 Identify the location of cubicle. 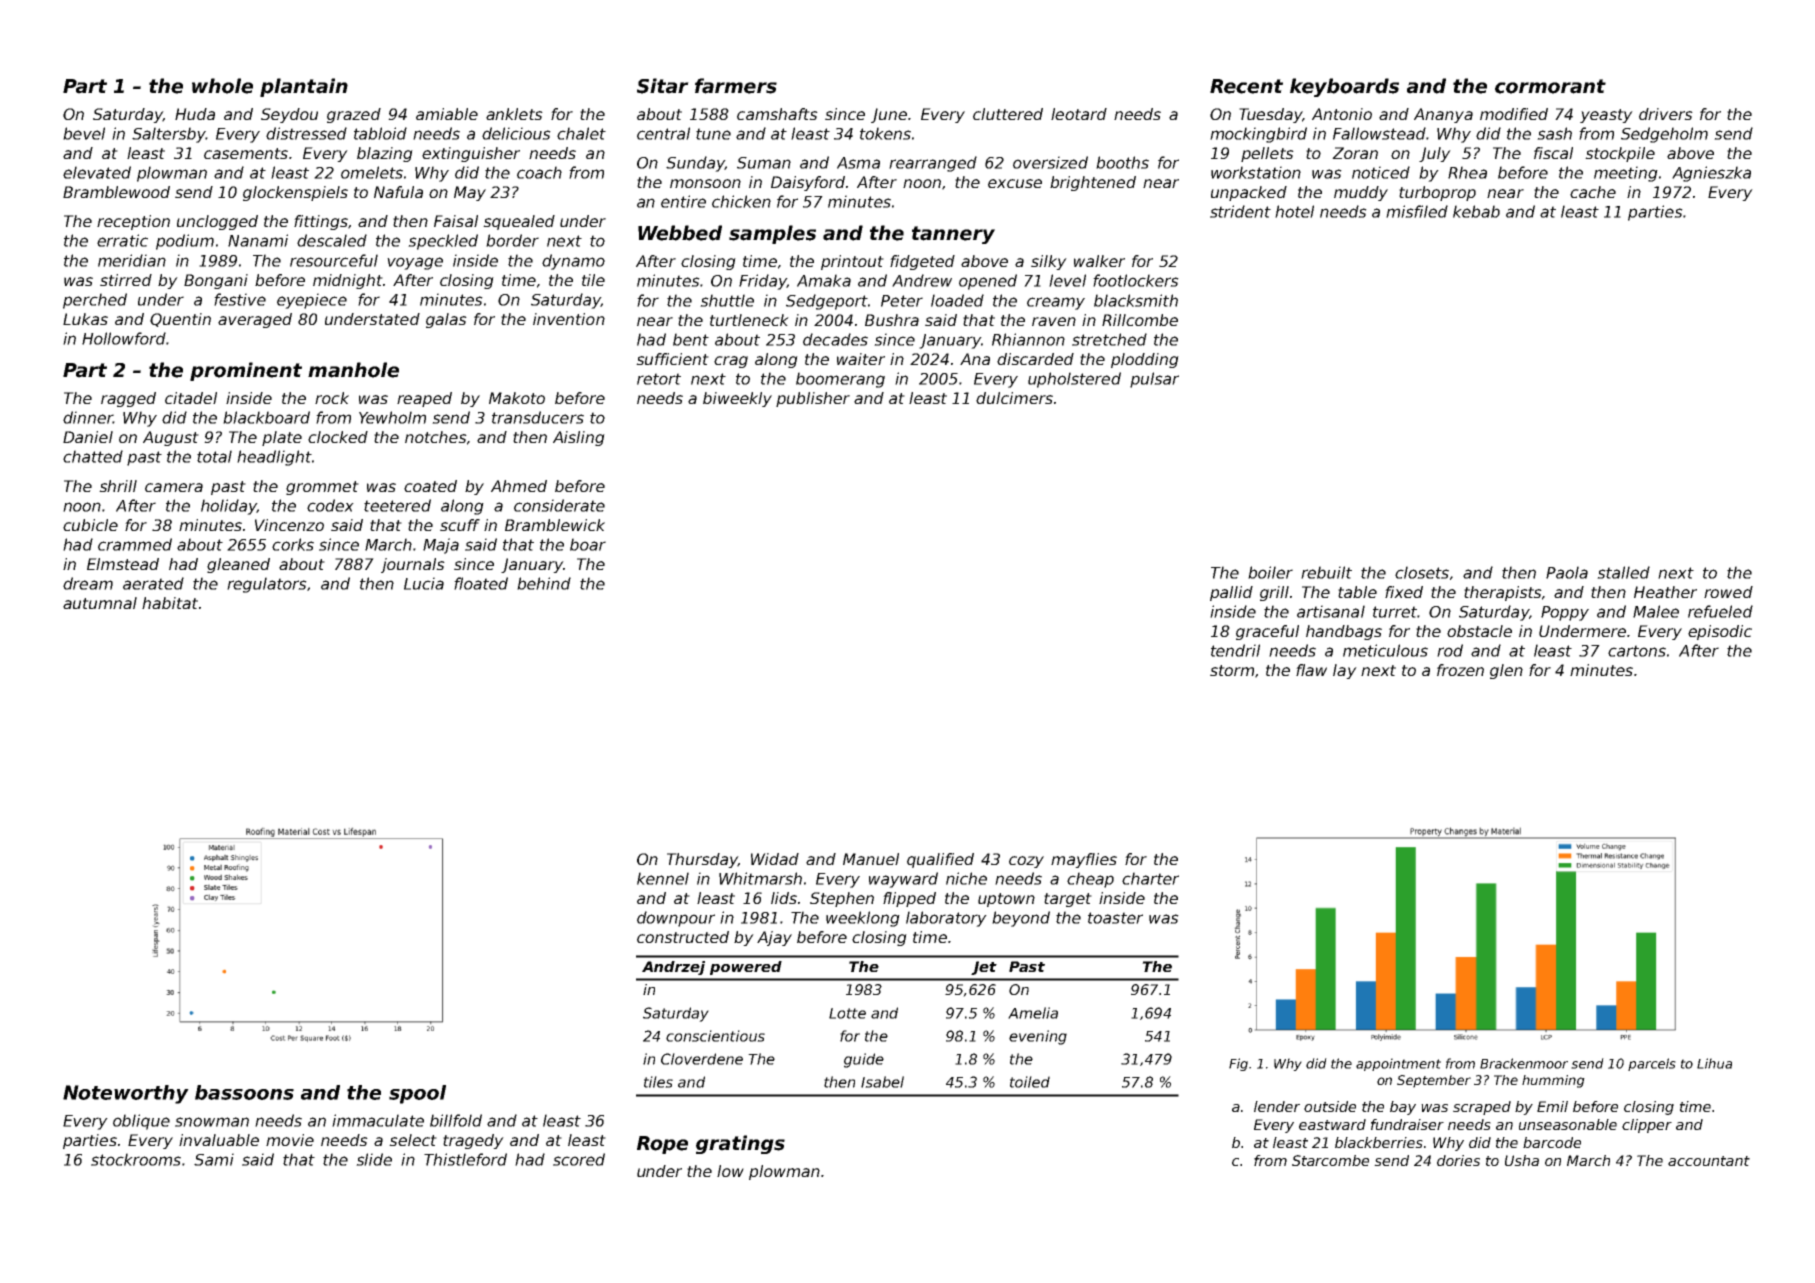
(90, 525).
